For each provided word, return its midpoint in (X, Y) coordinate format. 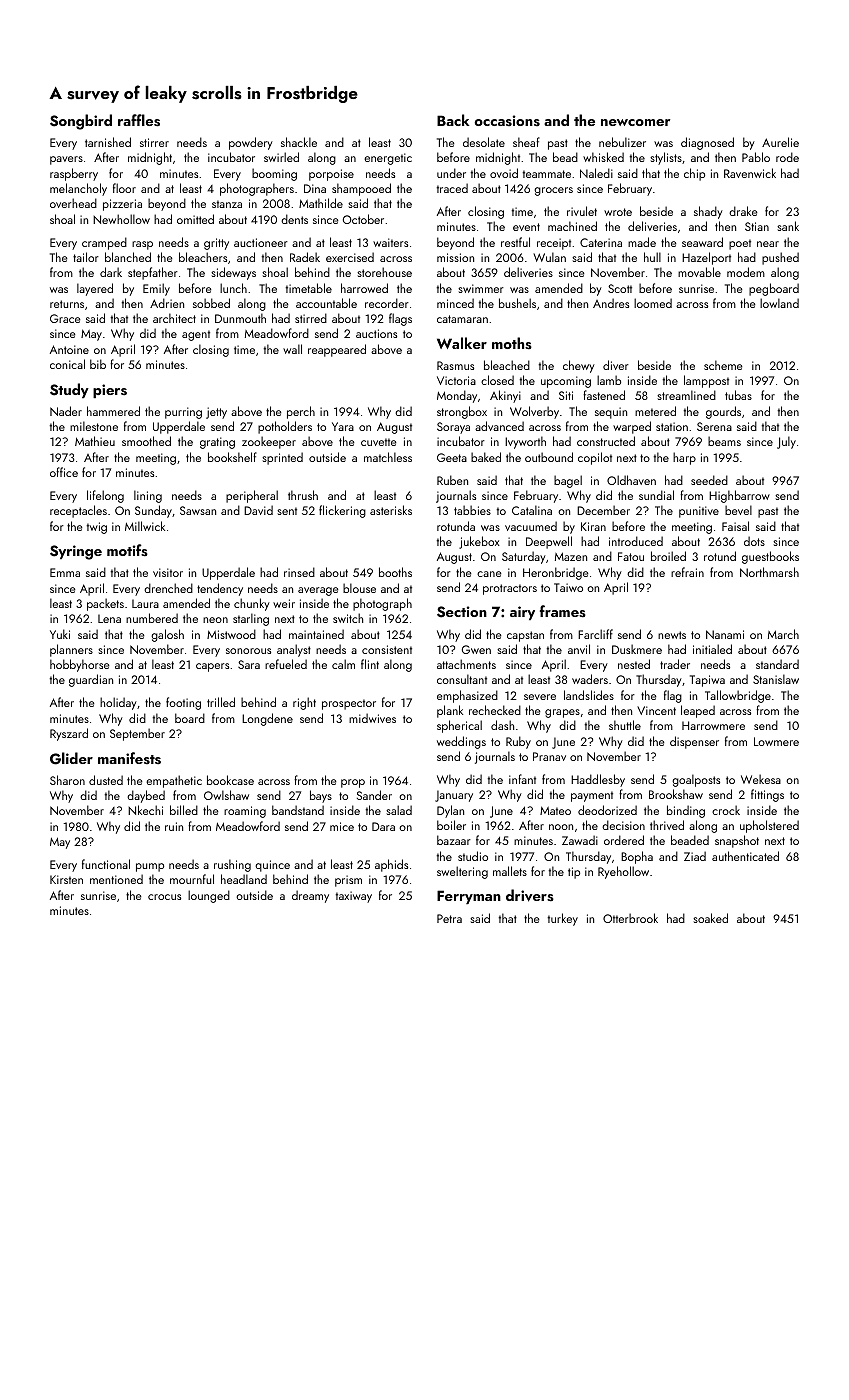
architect (174, 318)
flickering (342, 511)
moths (512, 343)
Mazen (571, 556)
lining (148, 496)
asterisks (391, 510)
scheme (723, 365)
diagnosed (707, 143)
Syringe (76, 552)
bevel (738, 510)
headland (244, 879)
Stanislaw (776, 679)
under (451, 173)
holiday (118, 703)
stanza (227, 204)
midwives (372, 718)
